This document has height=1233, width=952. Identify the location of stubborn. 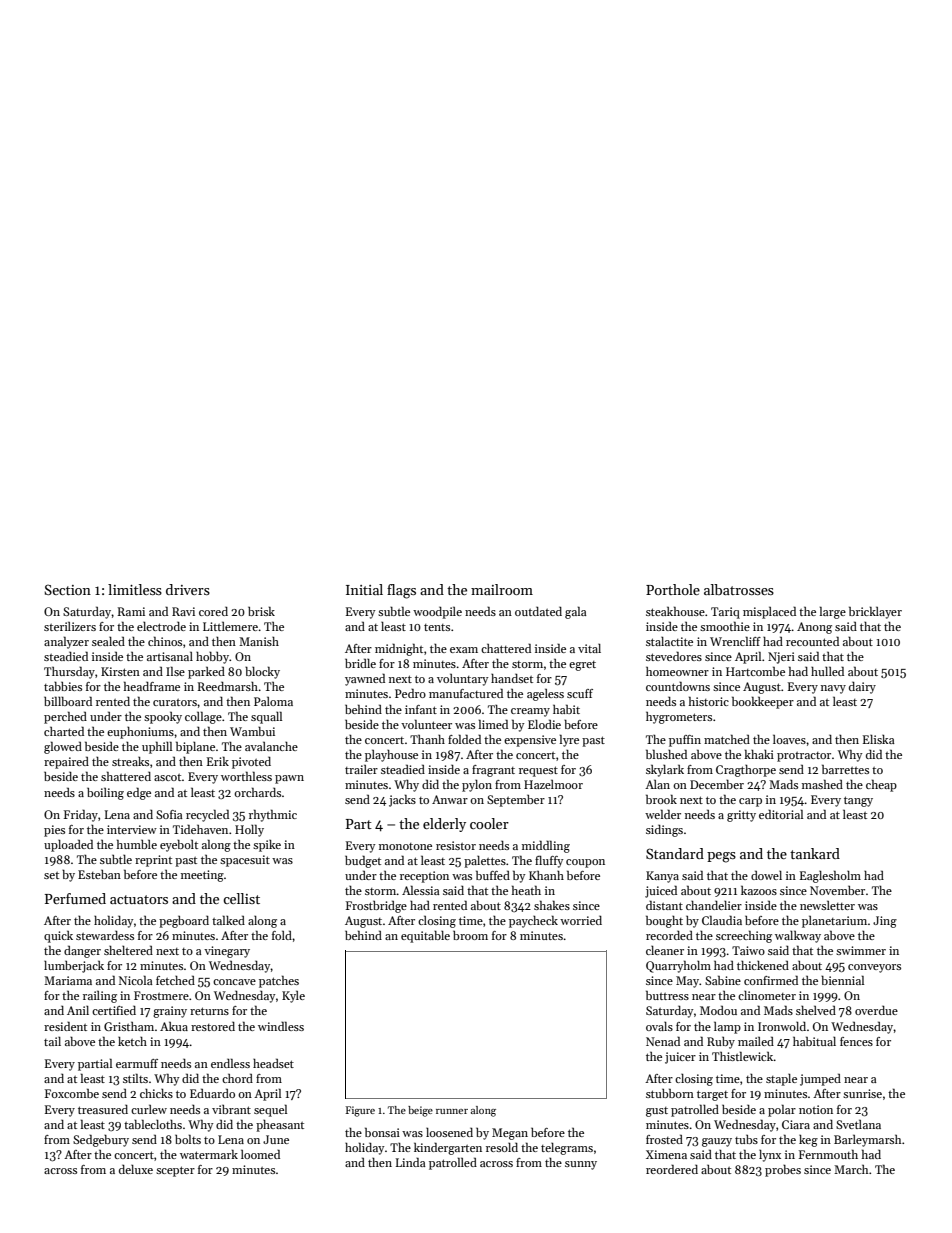
(670, 1093).
